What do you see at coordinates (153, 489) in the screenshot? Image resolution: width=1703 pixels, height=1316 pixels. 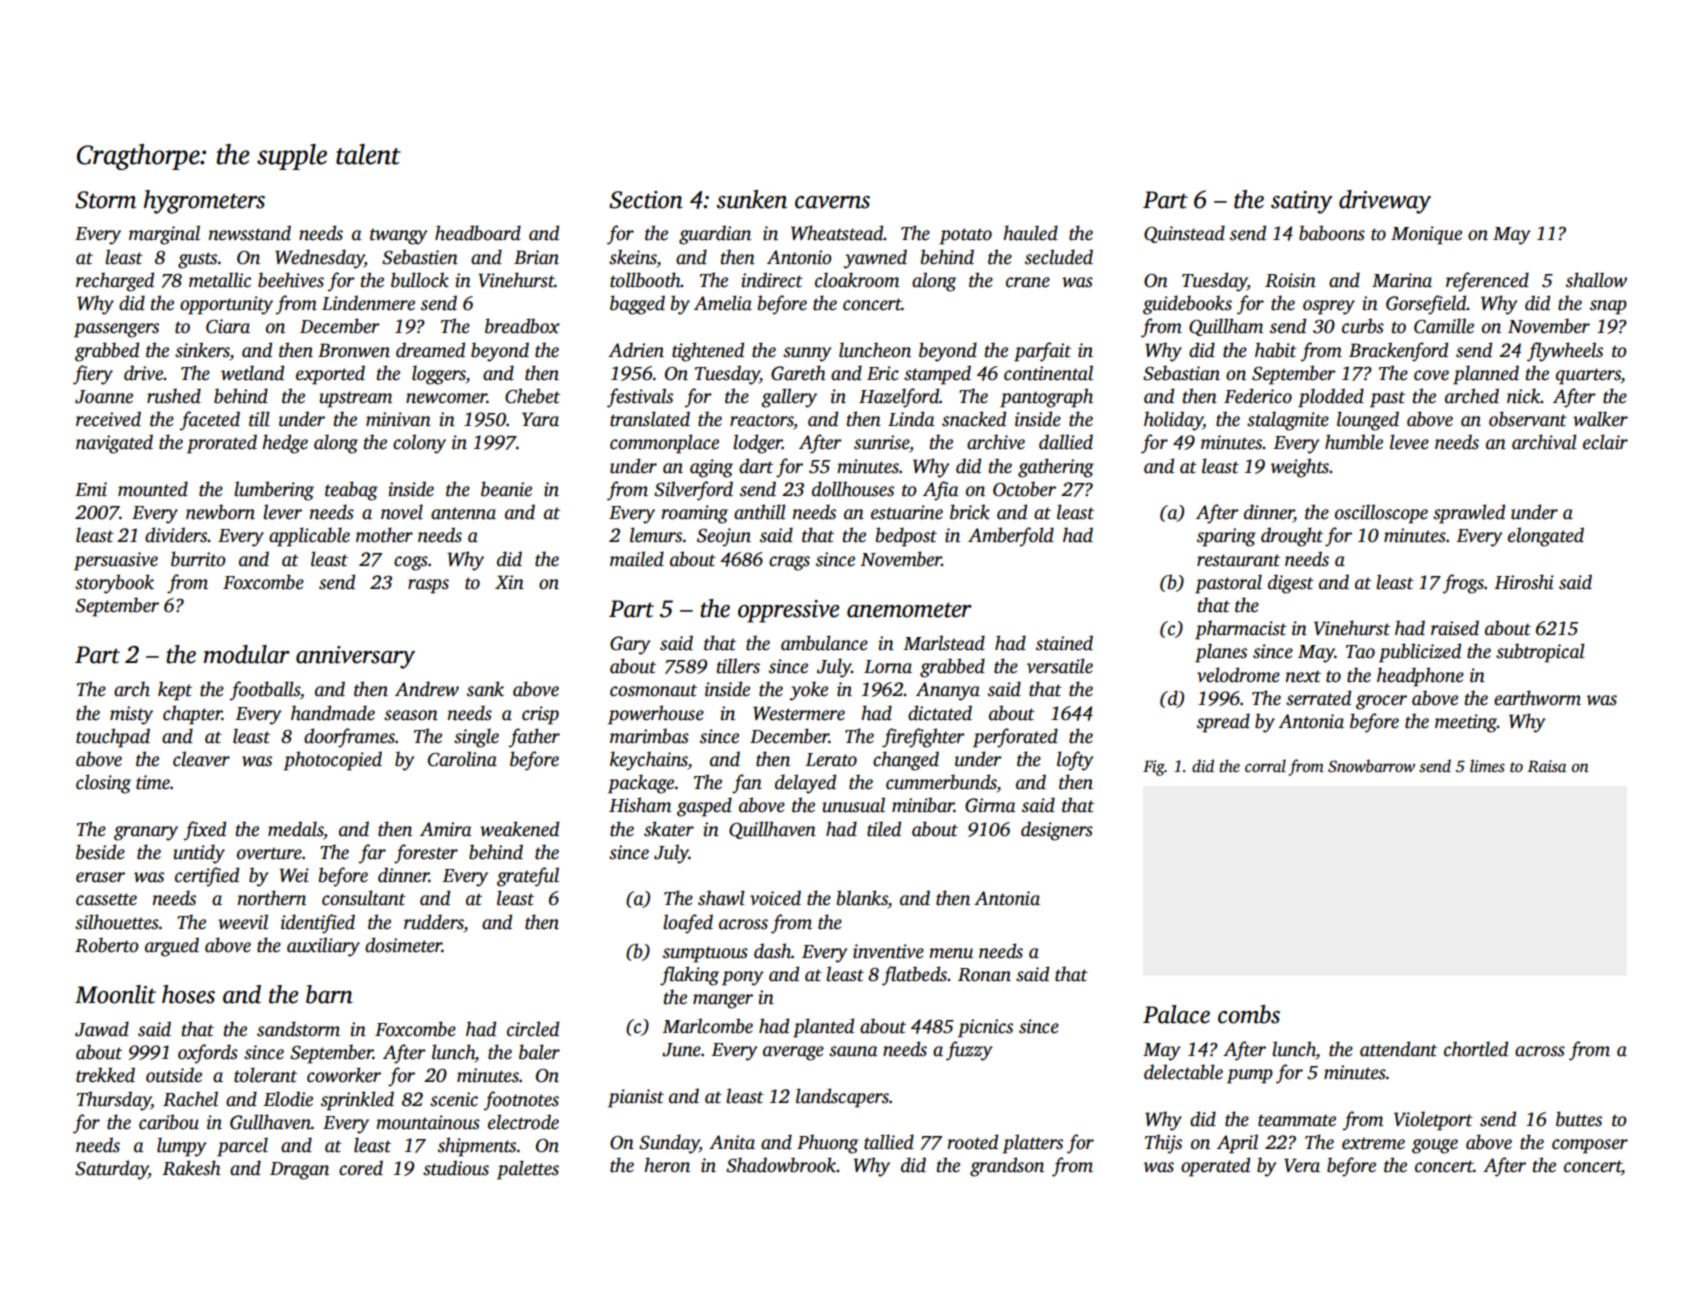 I see `mounted` at bounding box center [153, 489].
